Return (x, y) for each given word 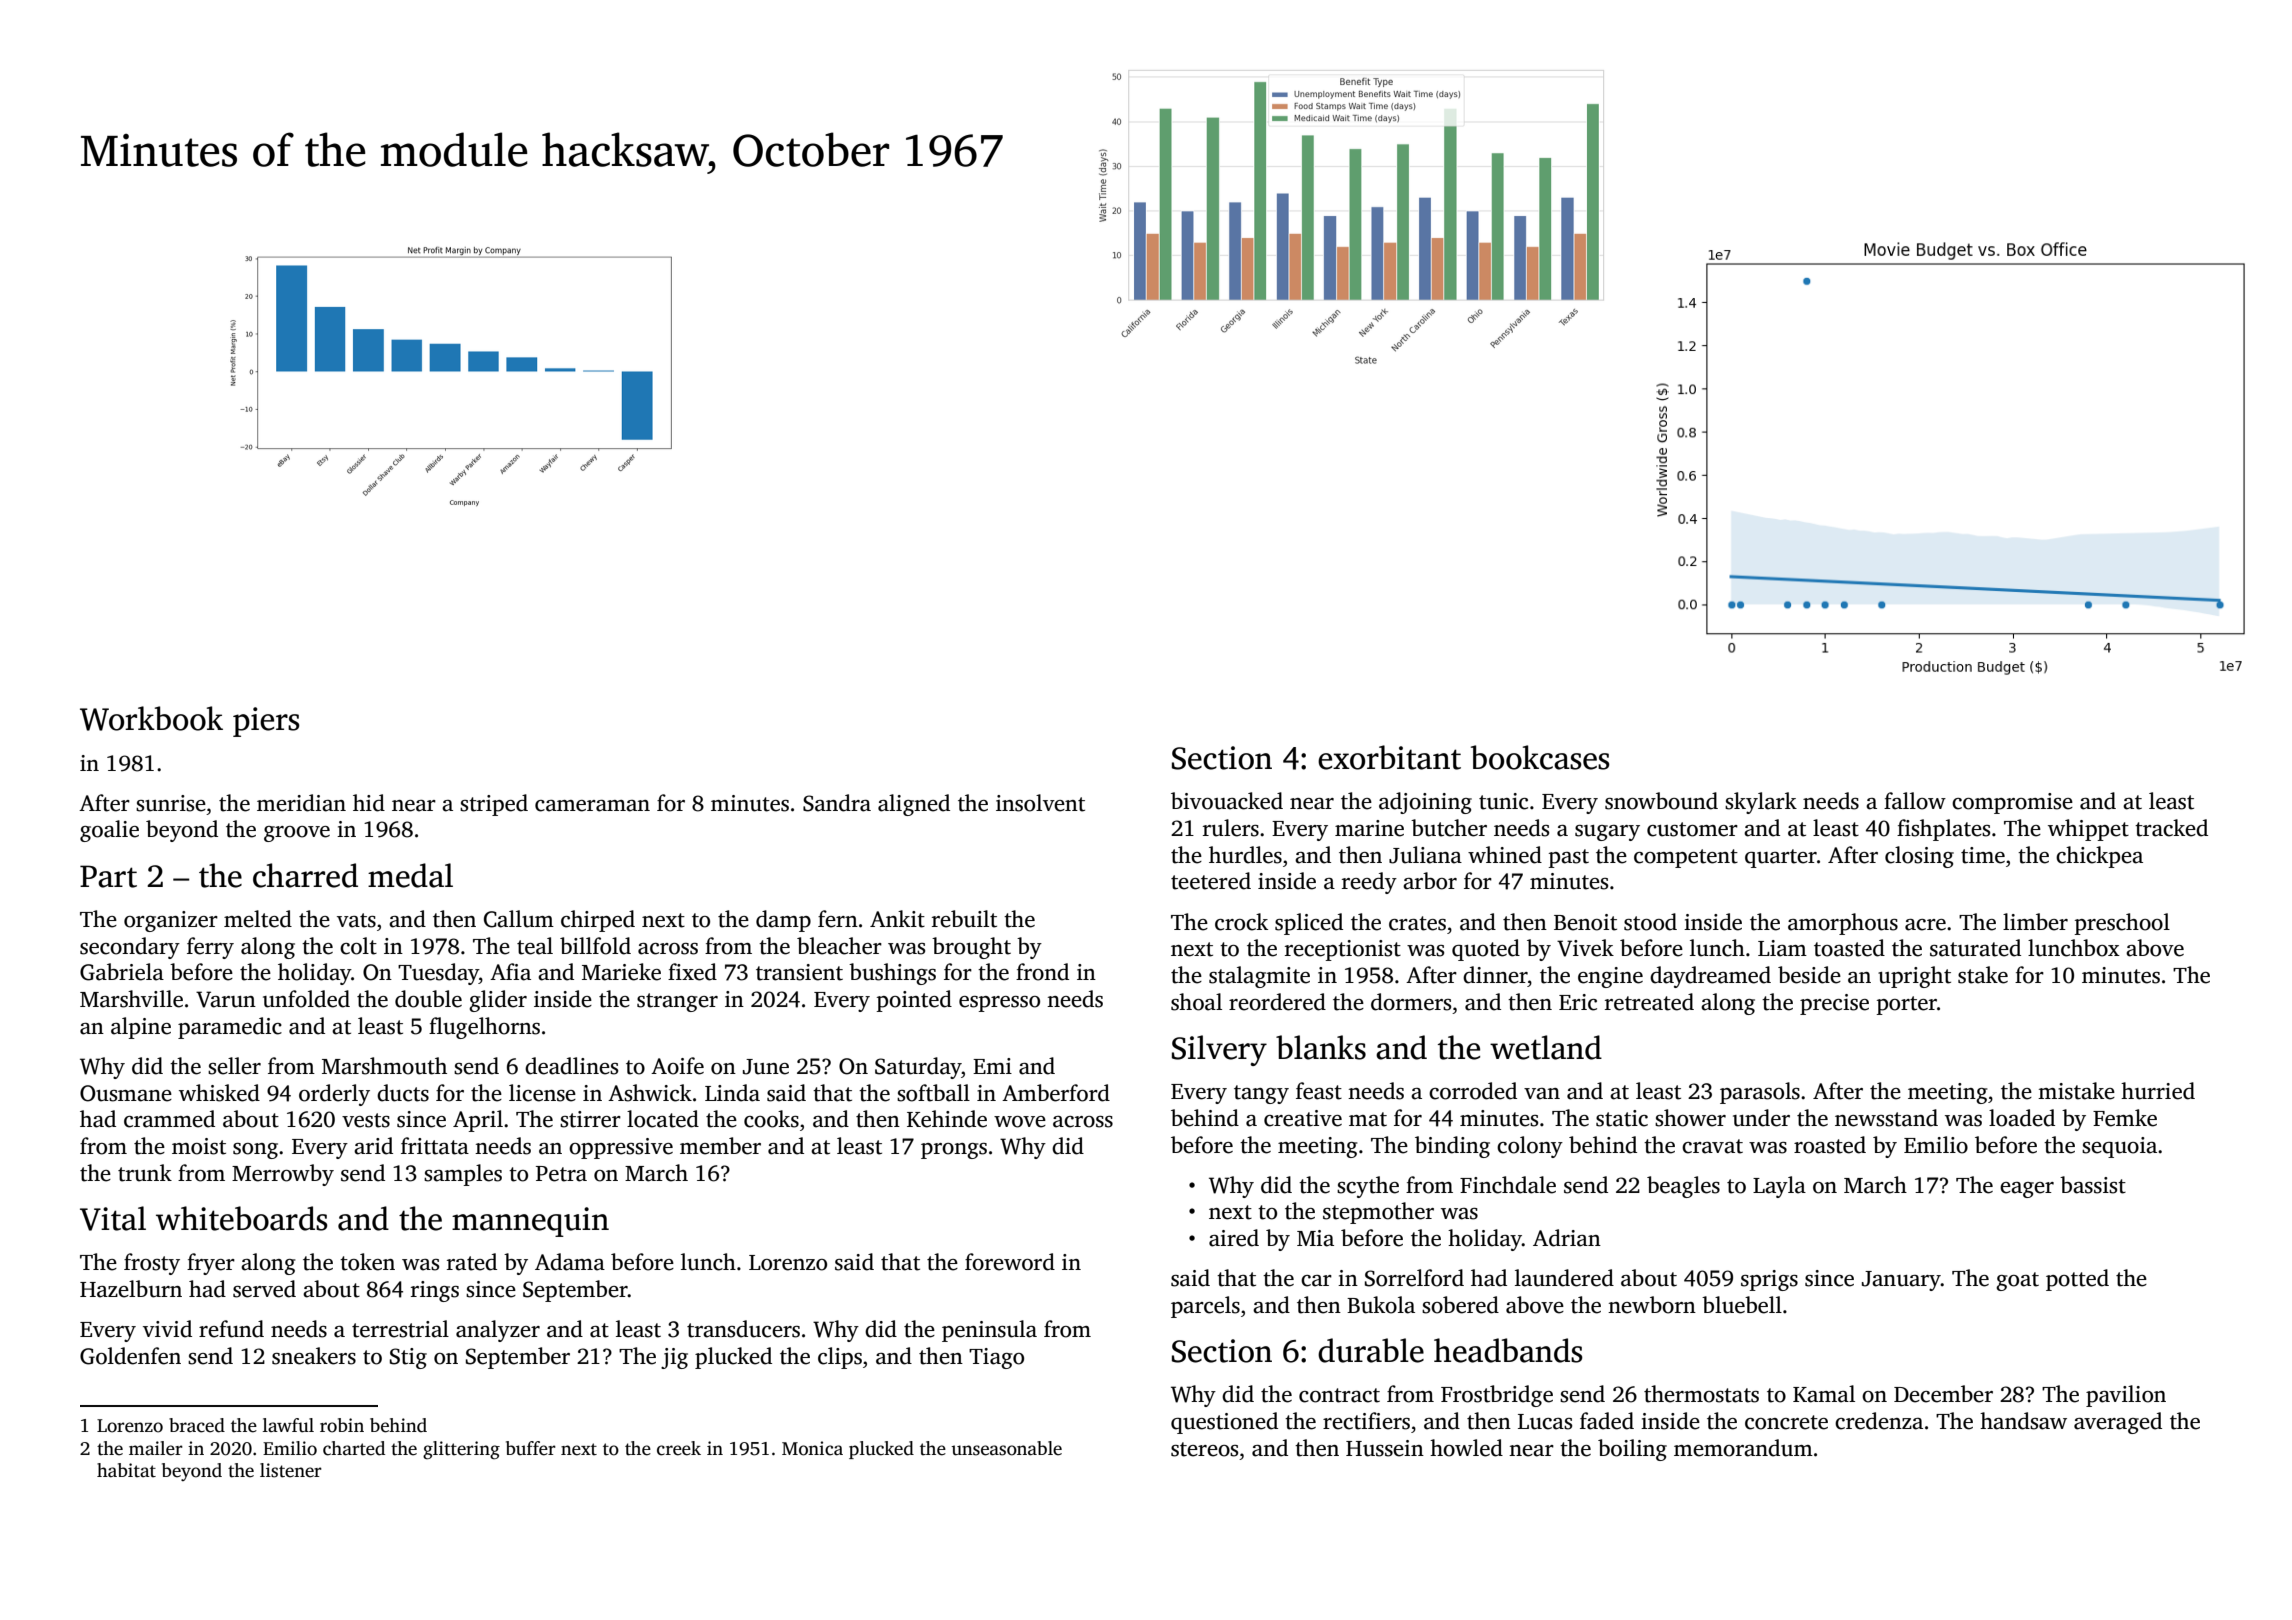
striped (494, 805)
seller (234, 1066)
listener (291, 1470)
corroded (1473, 1091)
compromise (2012, 803)
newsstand (1886, 1118)
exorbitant (1389, 757)
